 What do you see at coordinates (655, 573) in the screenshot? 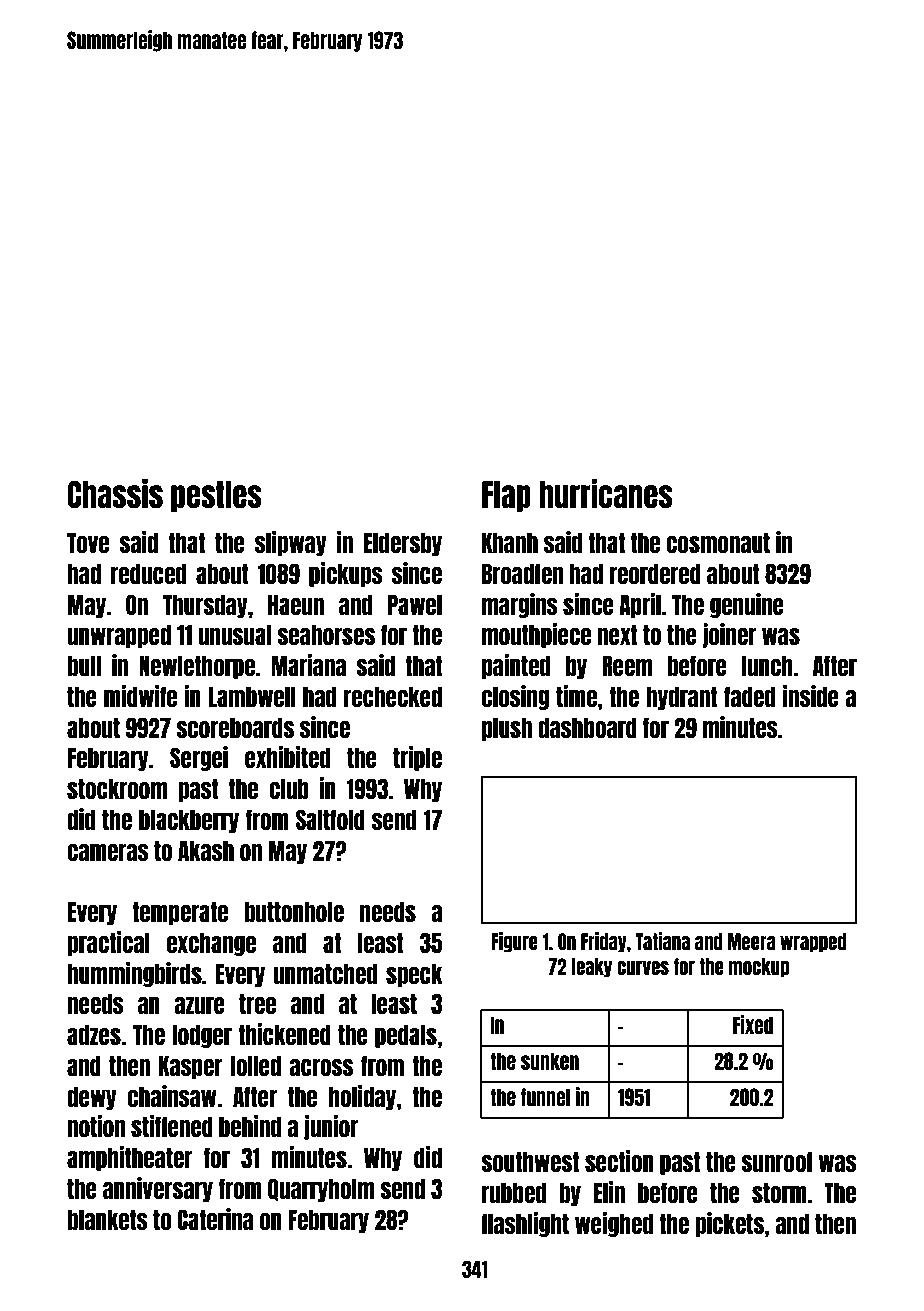
I see `reordered` at bounding box center [655, 573].
